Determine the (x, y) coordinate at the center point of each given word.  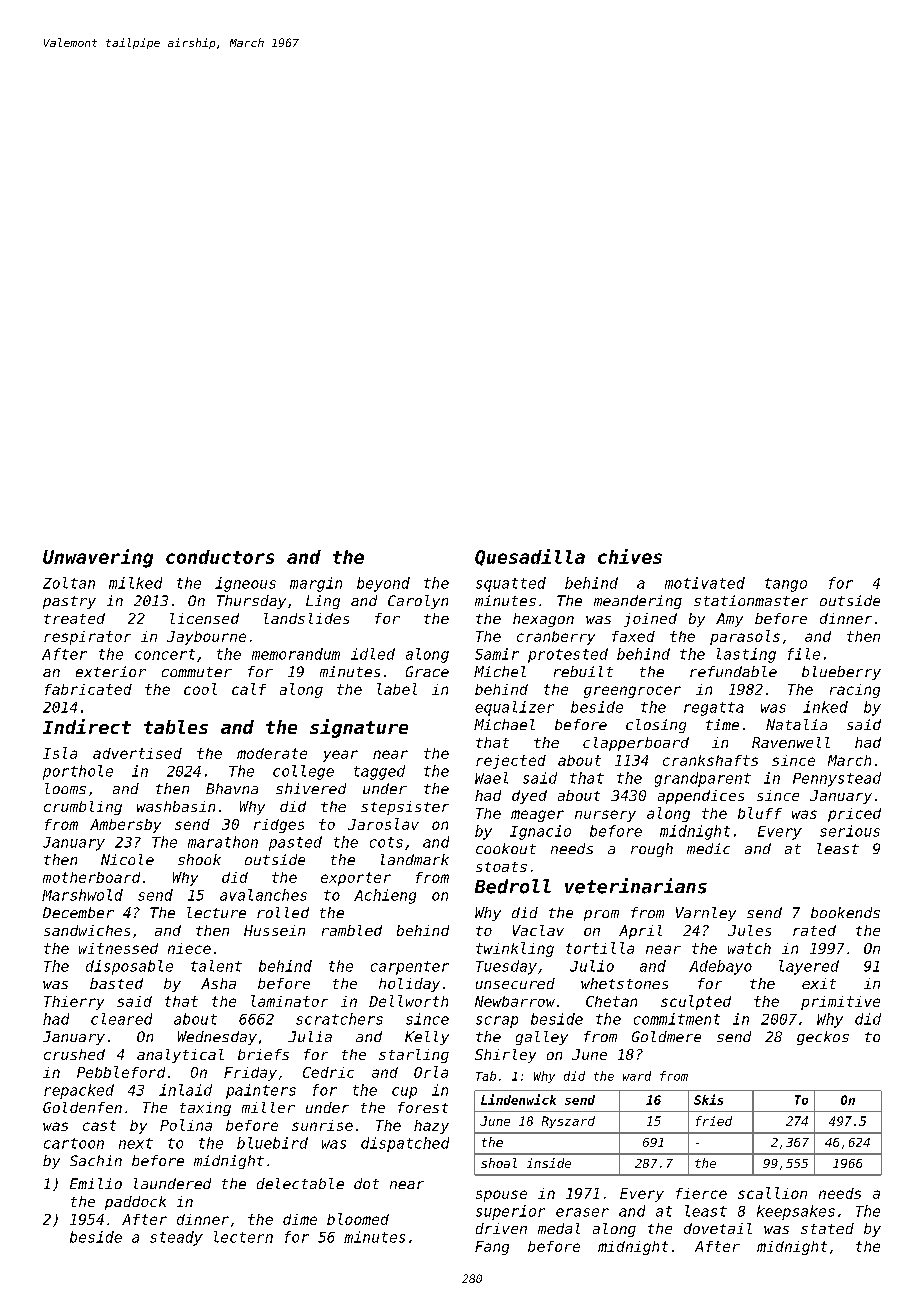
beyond (383, 584)
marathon (223, 842)
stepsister (405, 808)
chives (630, 556)
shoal (499, 1163)
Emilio (96, 1183)
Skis (708, 1099)
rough (652, 850)
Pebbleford (121, 1072)
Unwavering (98, 558)
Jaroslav (383, 824)
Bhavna (232, 788)
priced (854, 815)
